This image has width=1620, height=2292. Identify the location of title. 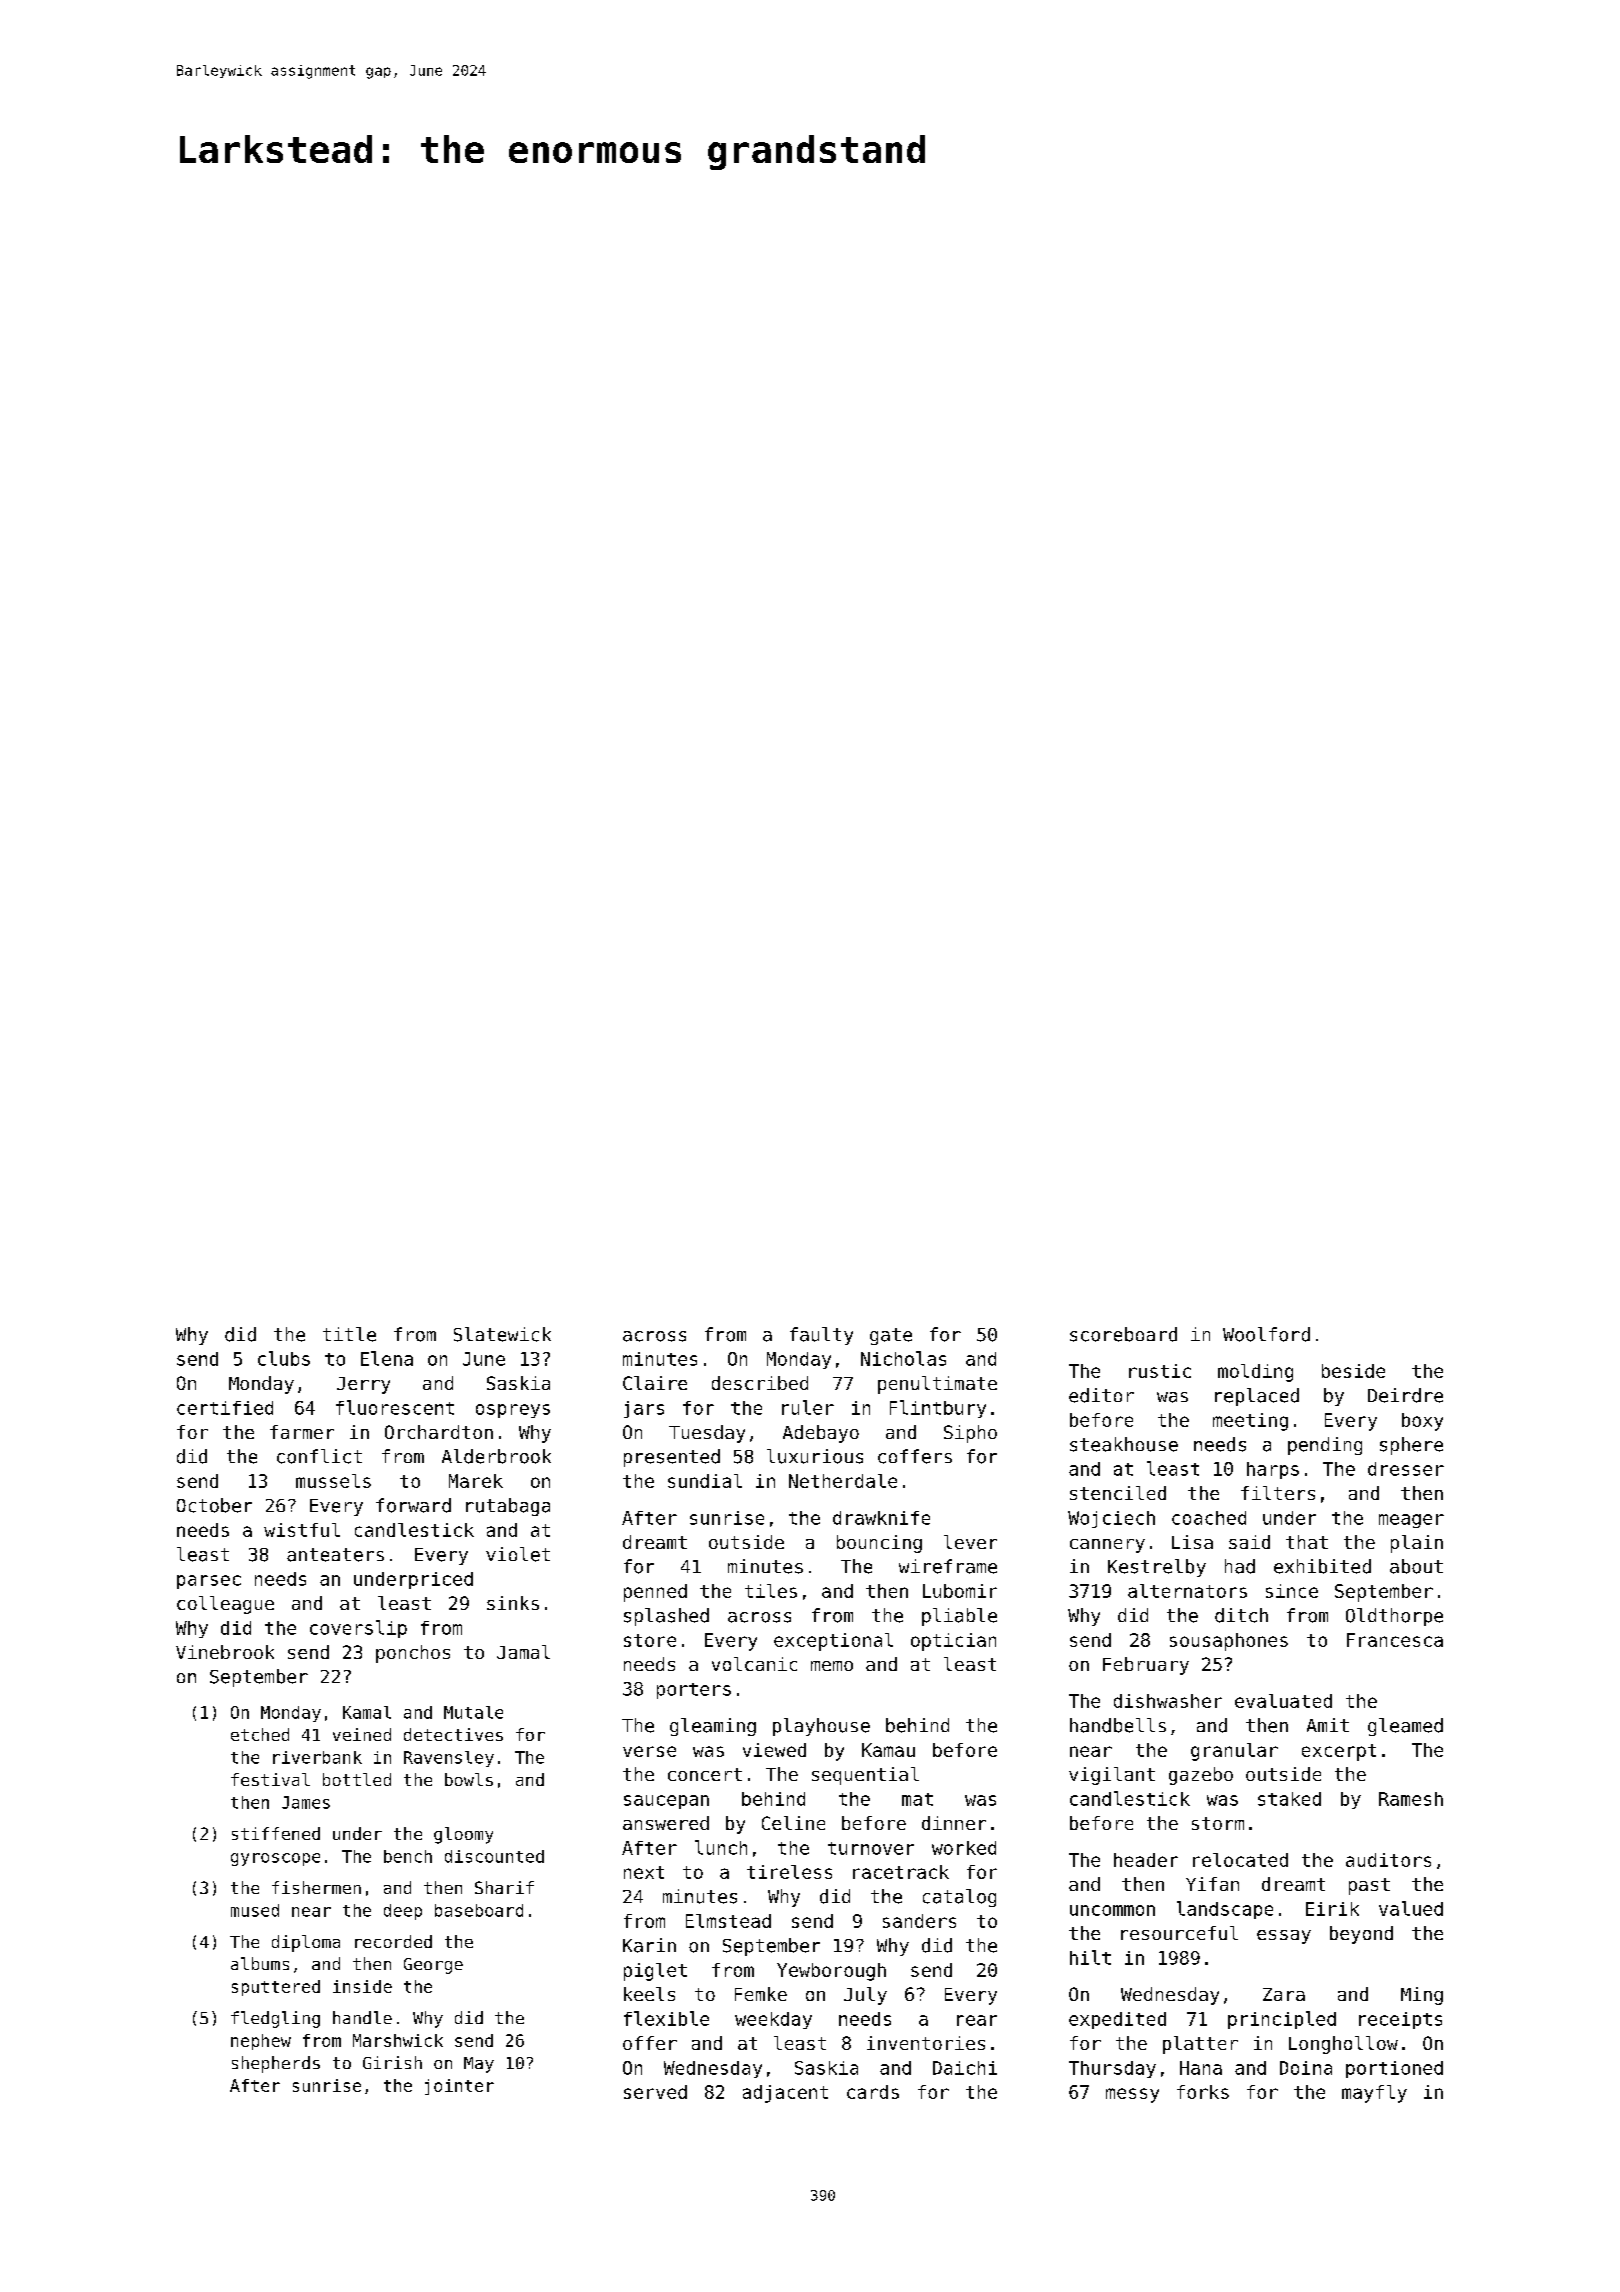
(349, 1334).
